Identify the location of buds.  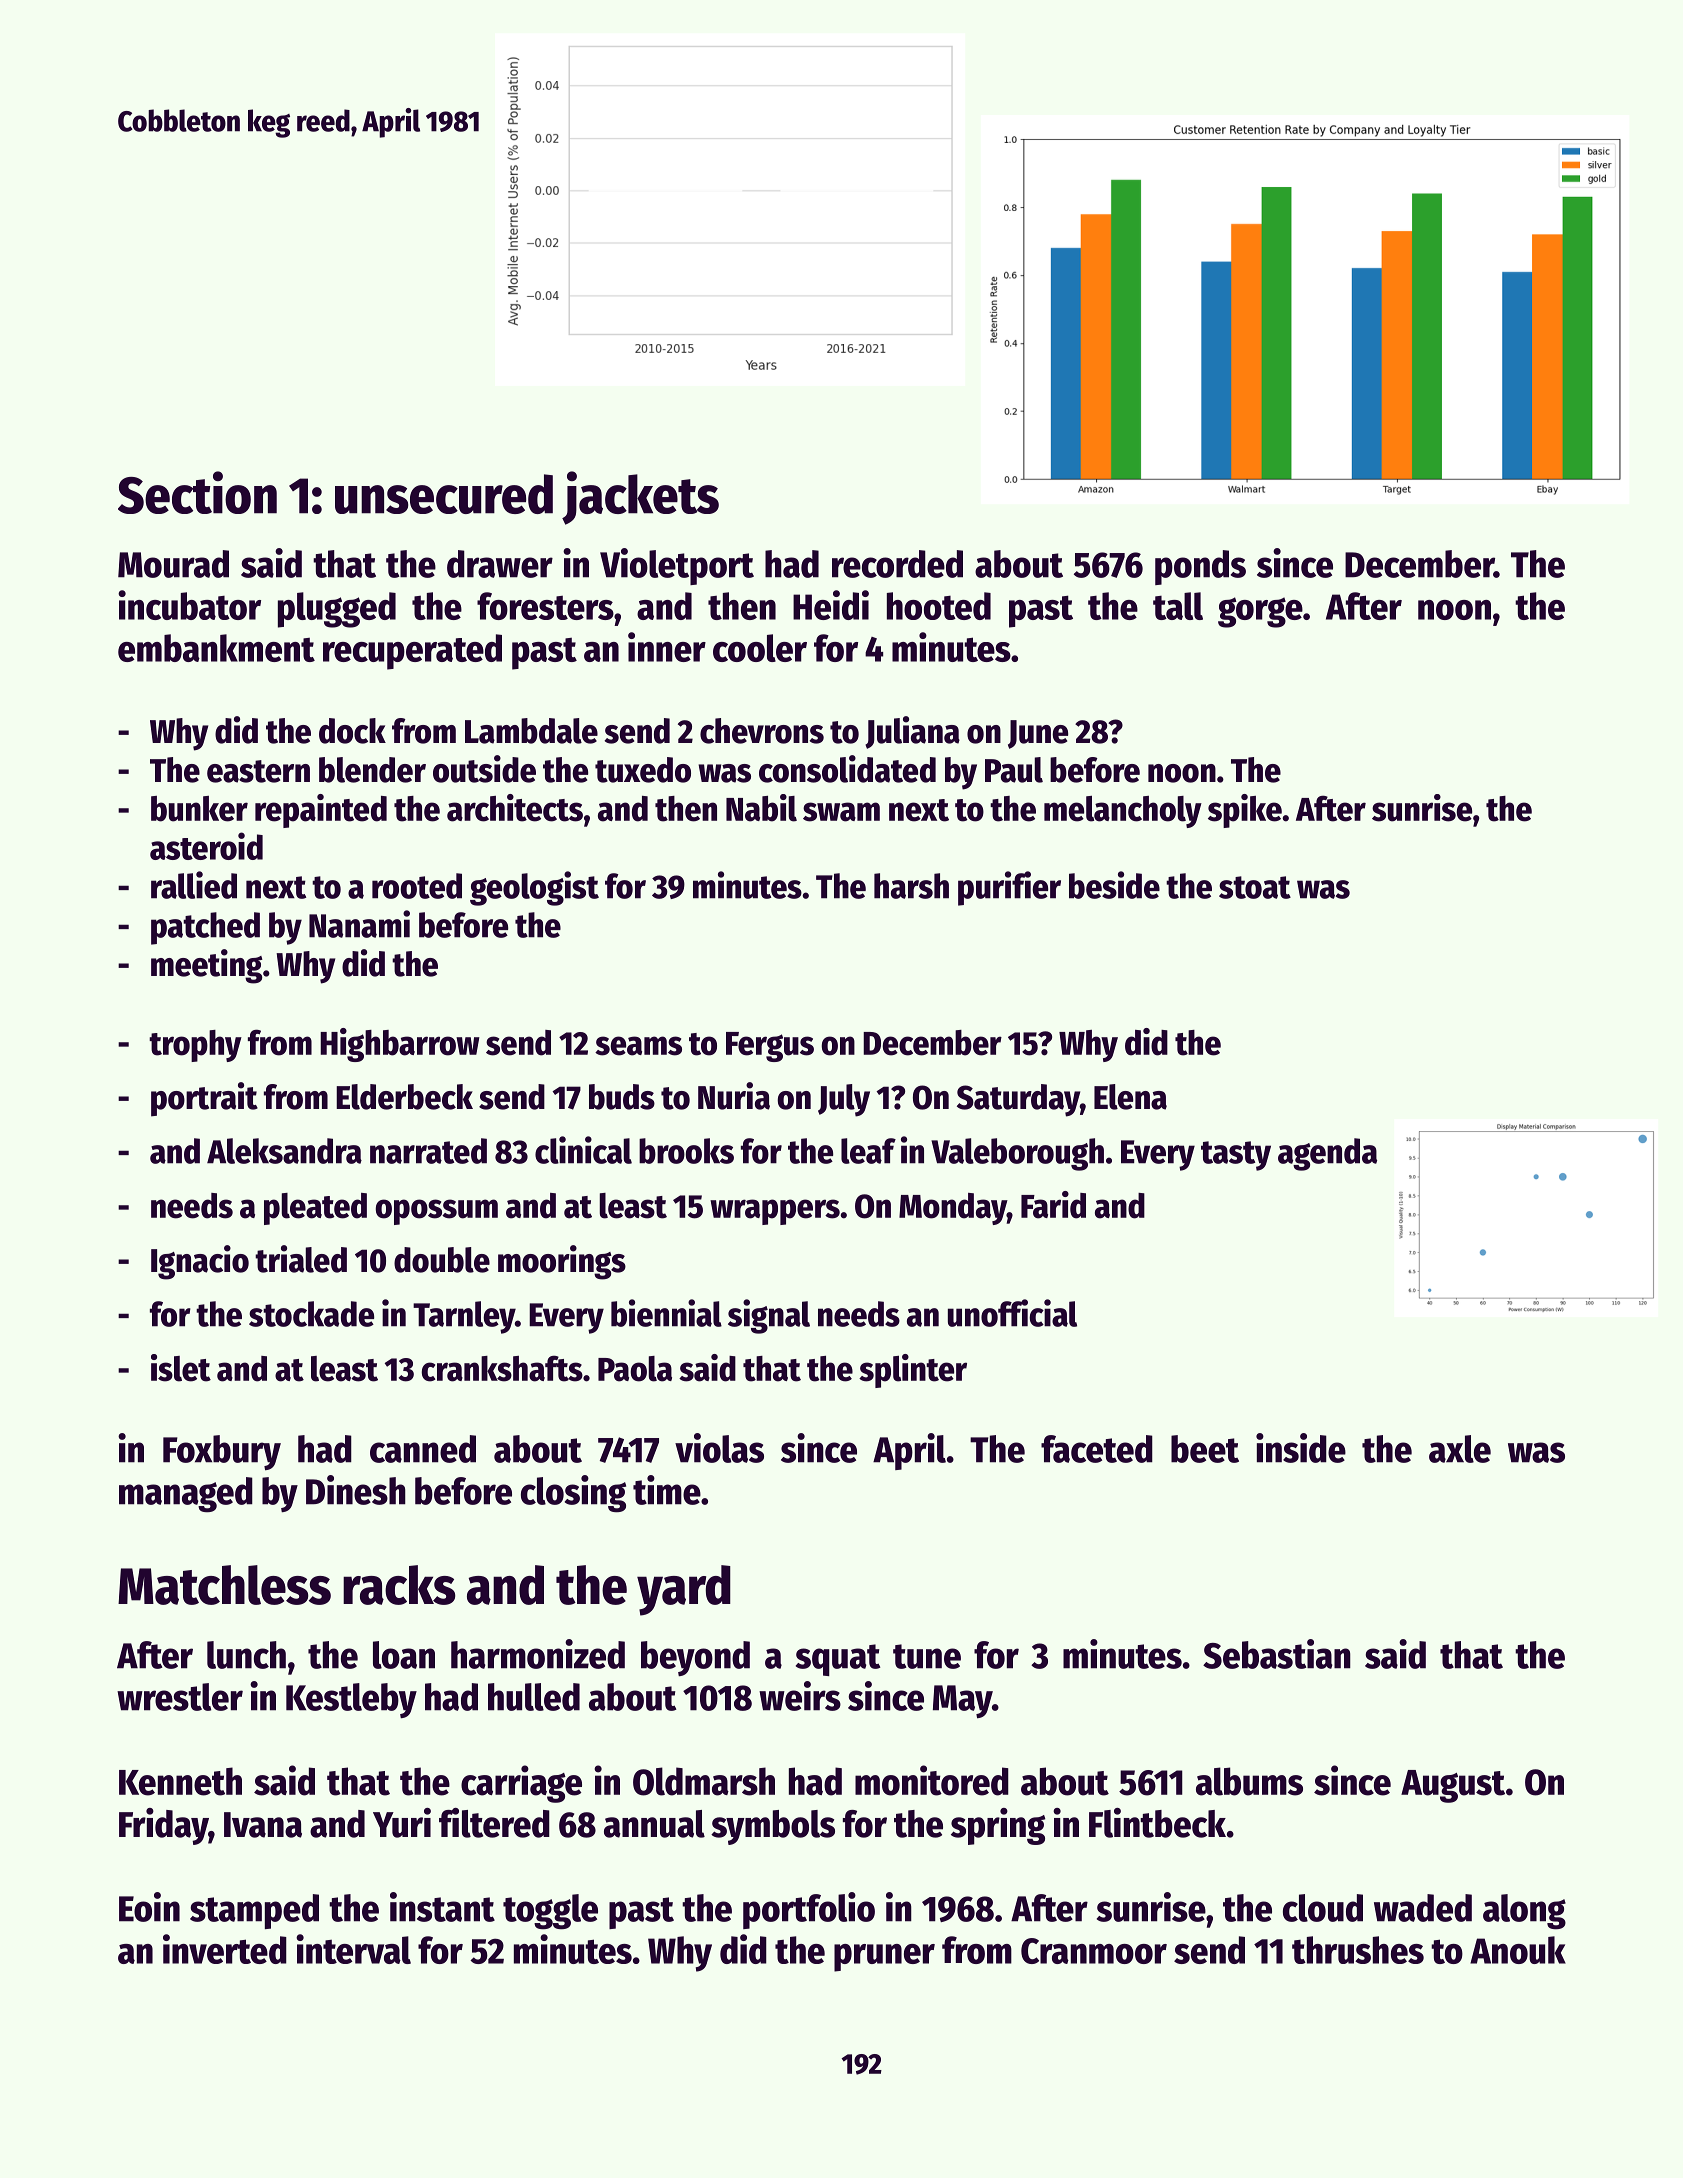
(622, 1097).
